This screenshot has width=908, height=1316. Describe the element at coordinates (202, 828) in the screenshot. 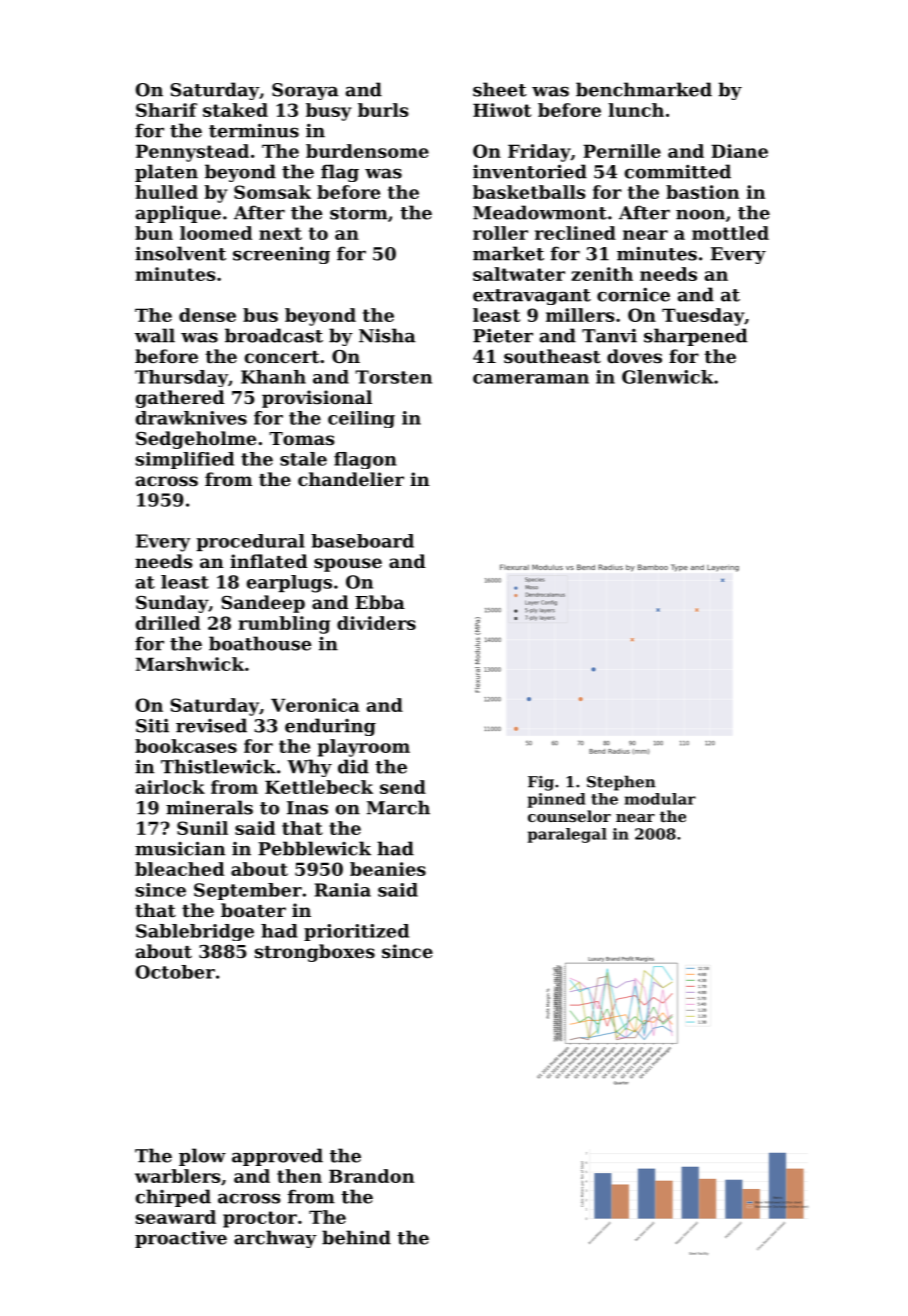

I see `Sunil` at that location.
